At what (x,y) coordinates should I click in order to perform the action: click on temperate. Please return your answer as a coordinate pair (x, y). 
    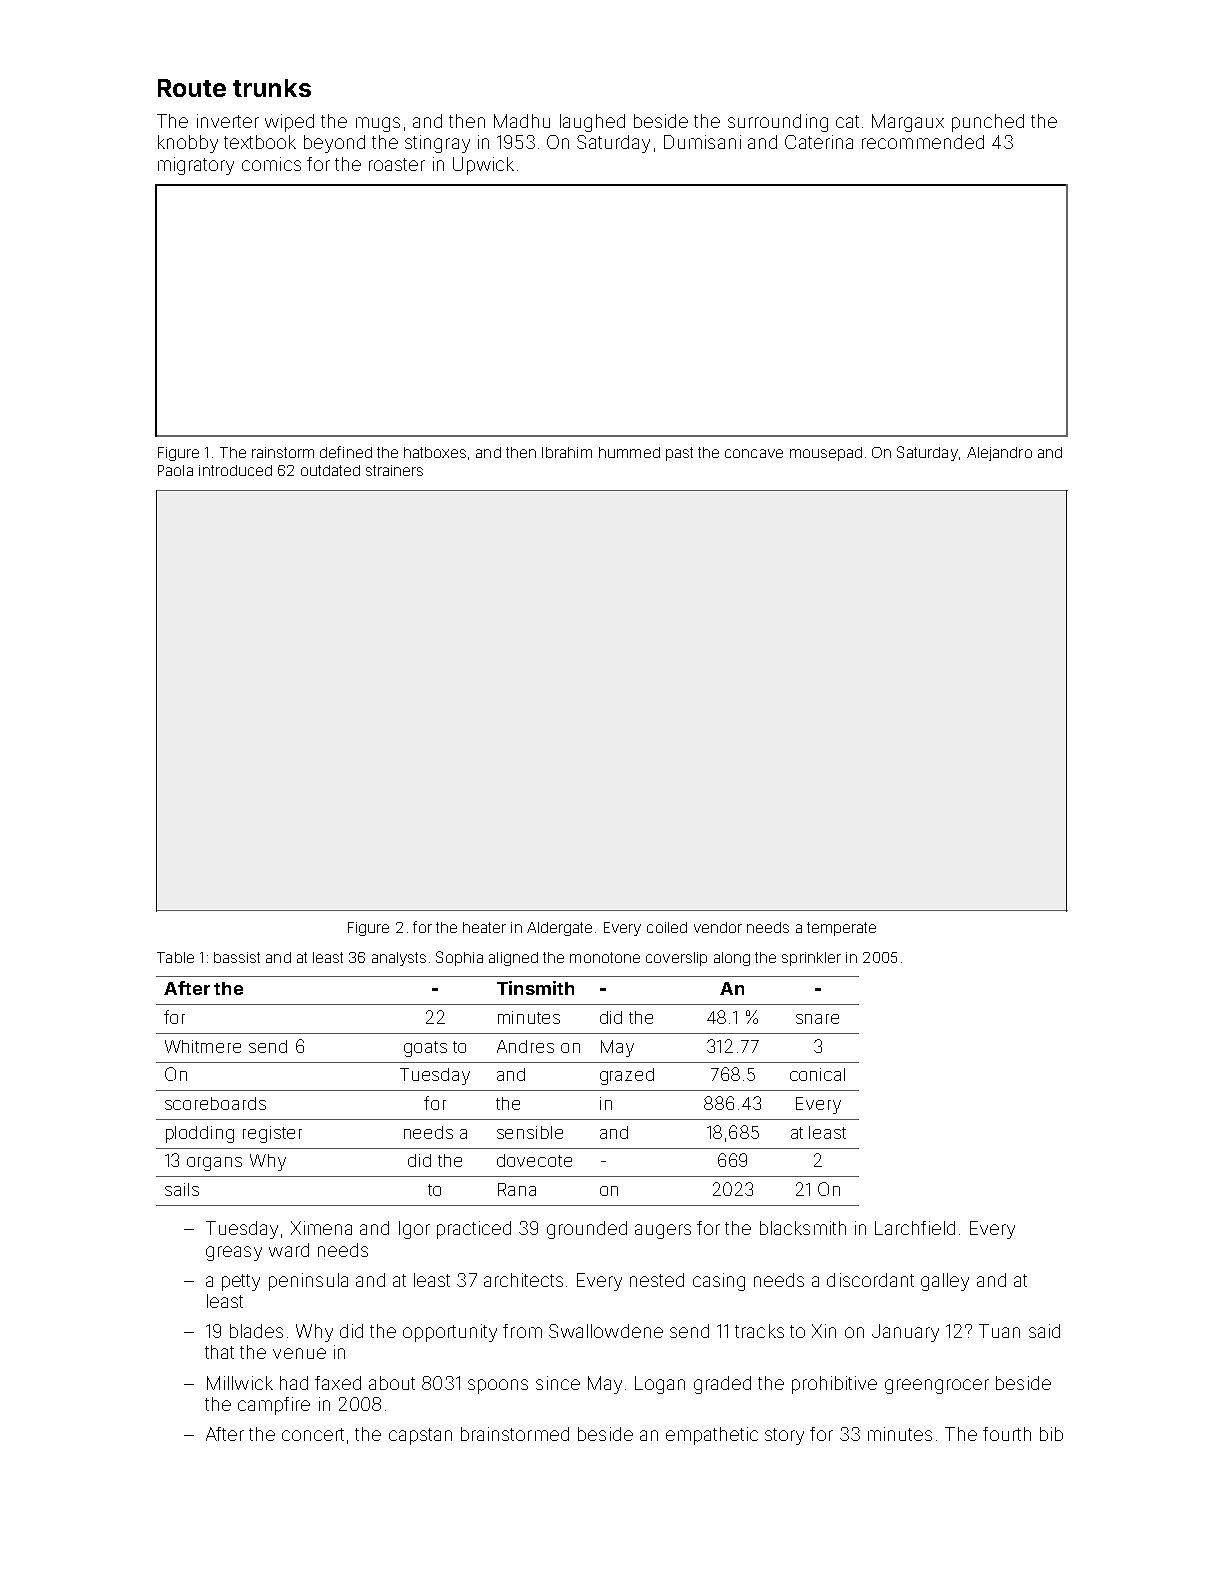
    Looking at the image, I should click on (841, 929).
